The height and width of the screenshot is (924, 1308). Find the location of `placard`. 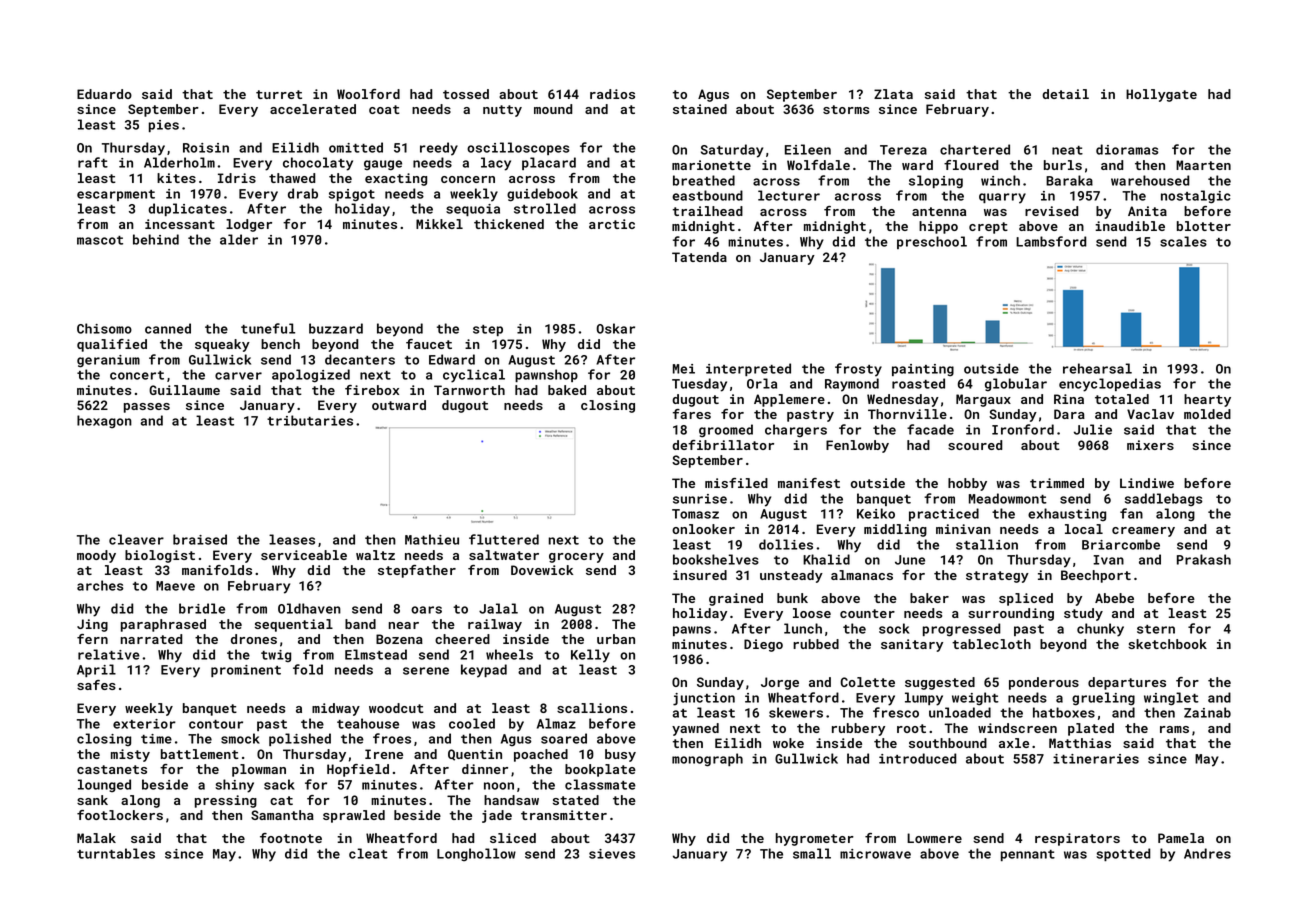

placard is located at coordinates (549, 163).
